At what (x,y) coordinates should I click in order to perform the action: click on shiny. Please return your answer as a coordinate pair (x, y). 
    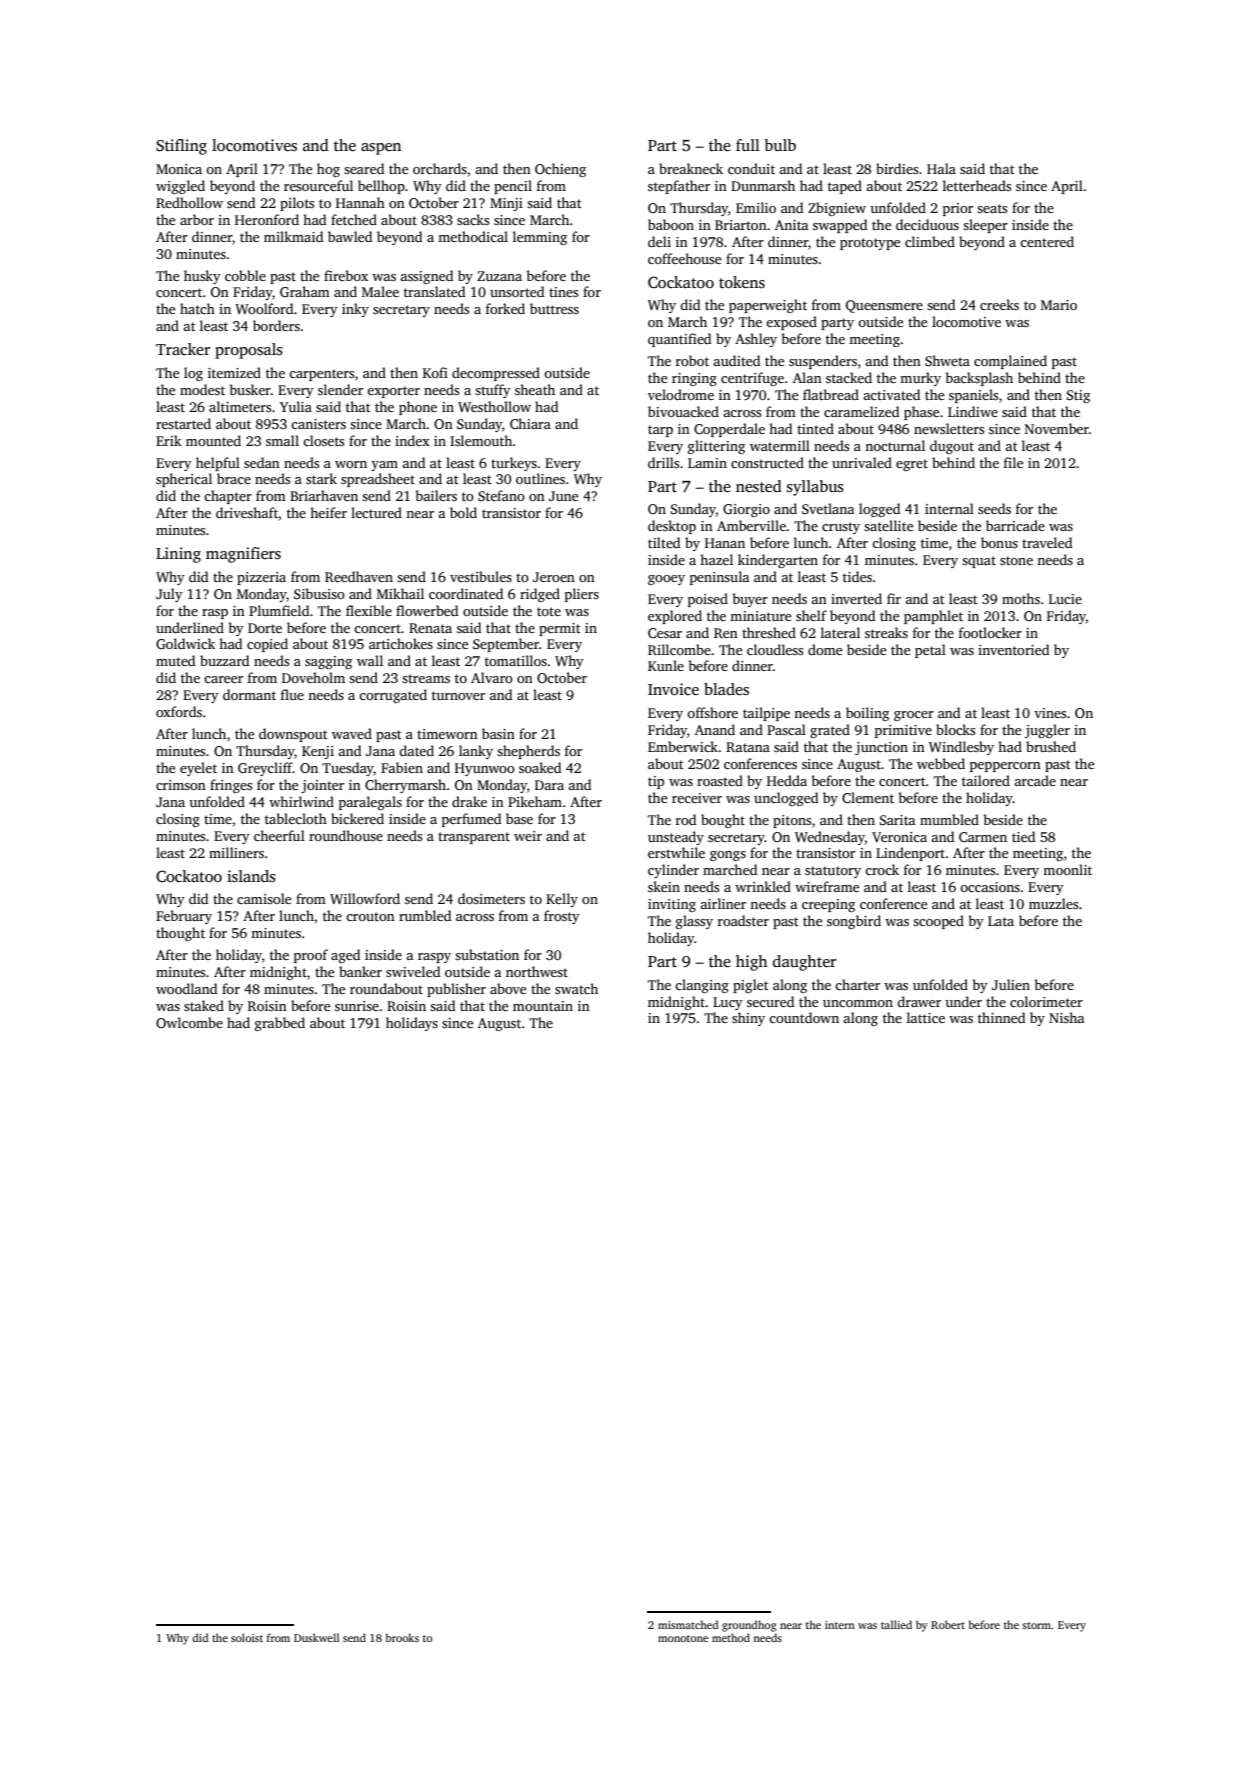
    Looking at the image, I should click on (748, 1019).
